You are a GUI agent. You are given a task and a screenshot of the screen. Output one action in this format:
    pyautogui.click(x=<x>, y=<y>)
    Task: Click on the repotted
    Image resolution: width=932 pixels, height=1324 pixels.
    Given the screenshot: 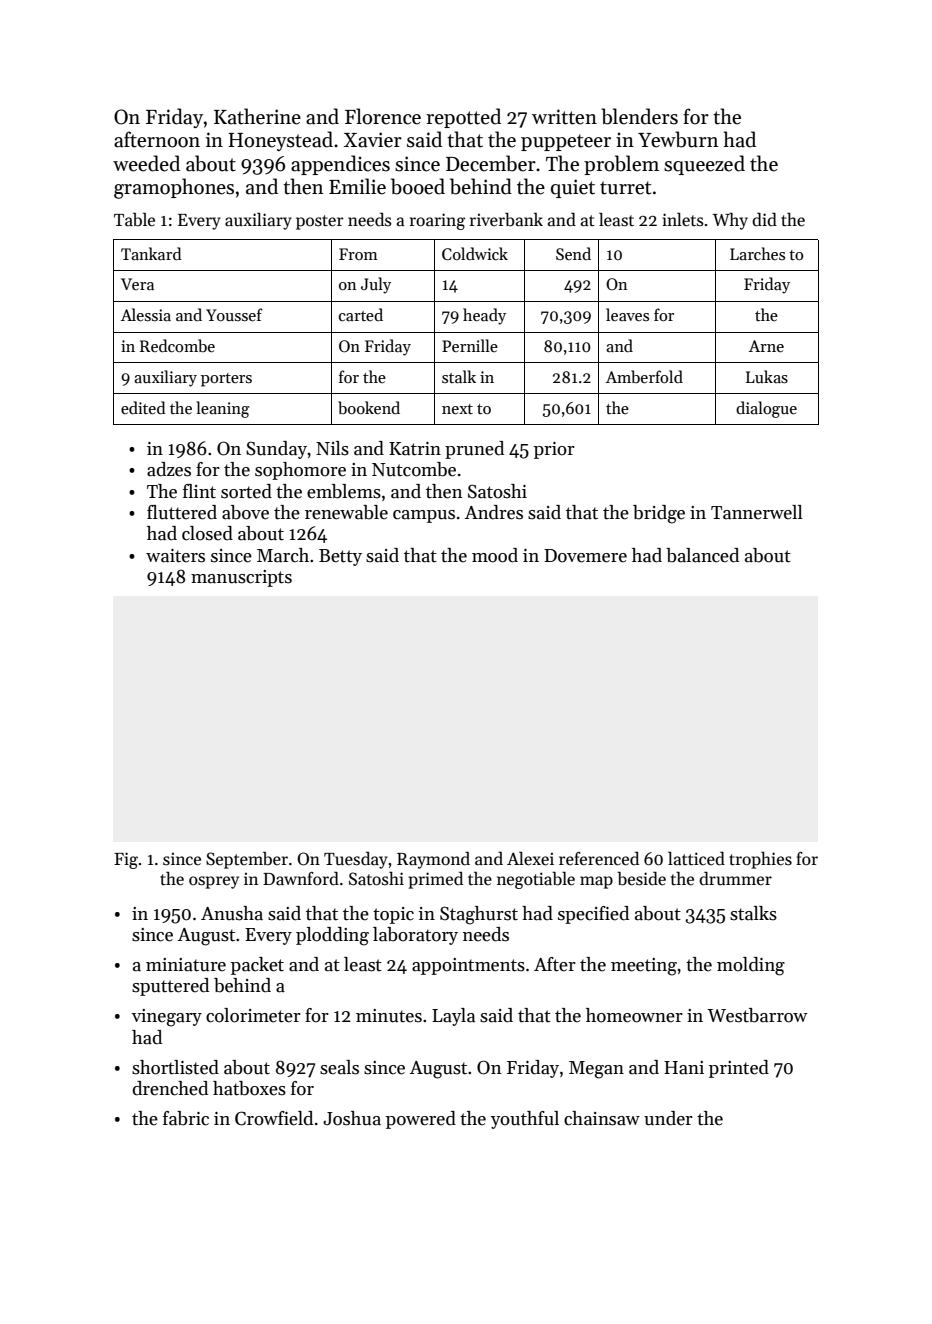 What is the action you would take?
    pyautogui.click(x=463, y=118)
